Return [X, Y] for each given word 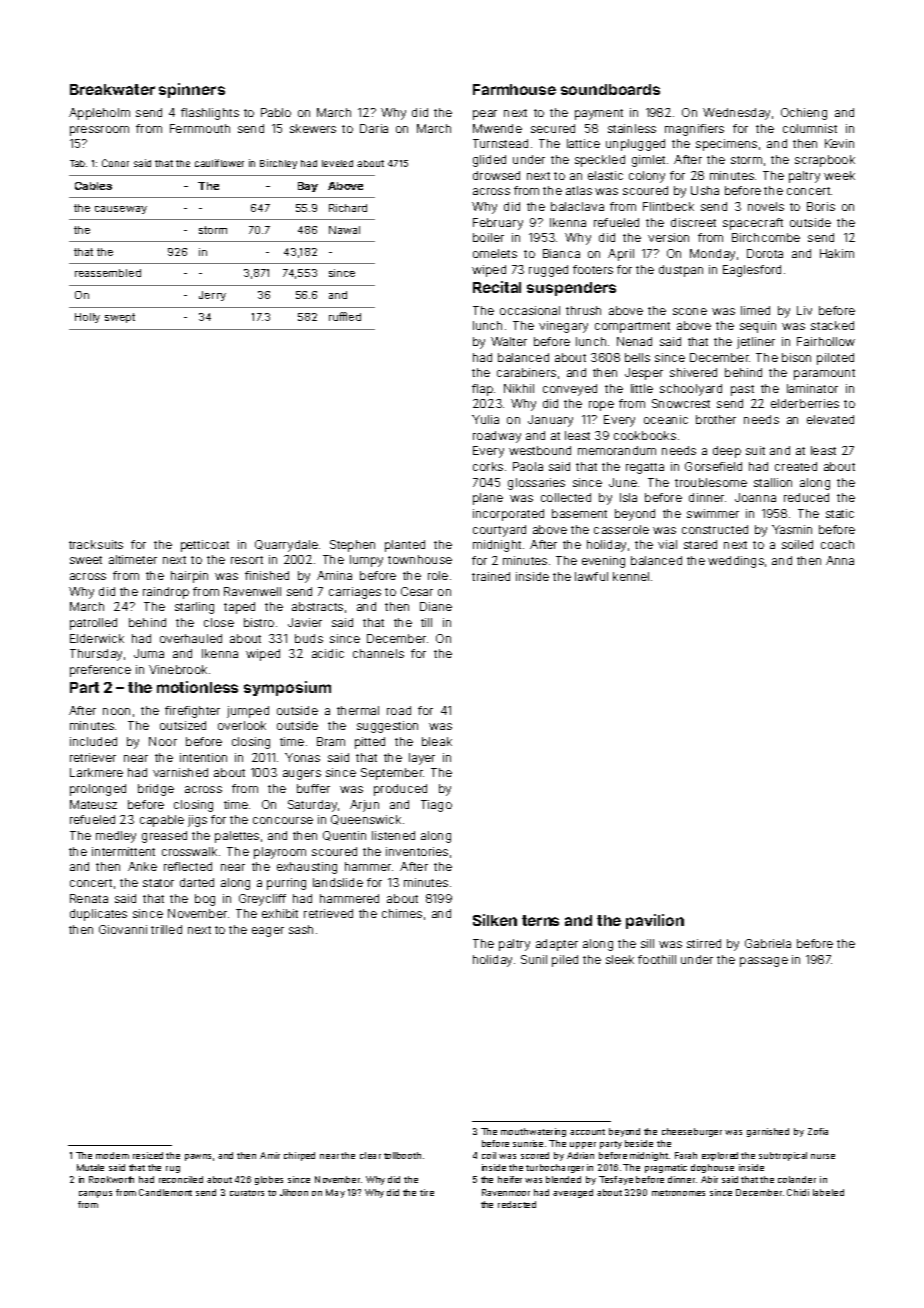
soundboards [610, 89]
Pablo [276, 112]
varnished [180, 772]
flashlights [210, 114]
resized [148, 1155]
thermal [358, 710]
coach [837, 544]
